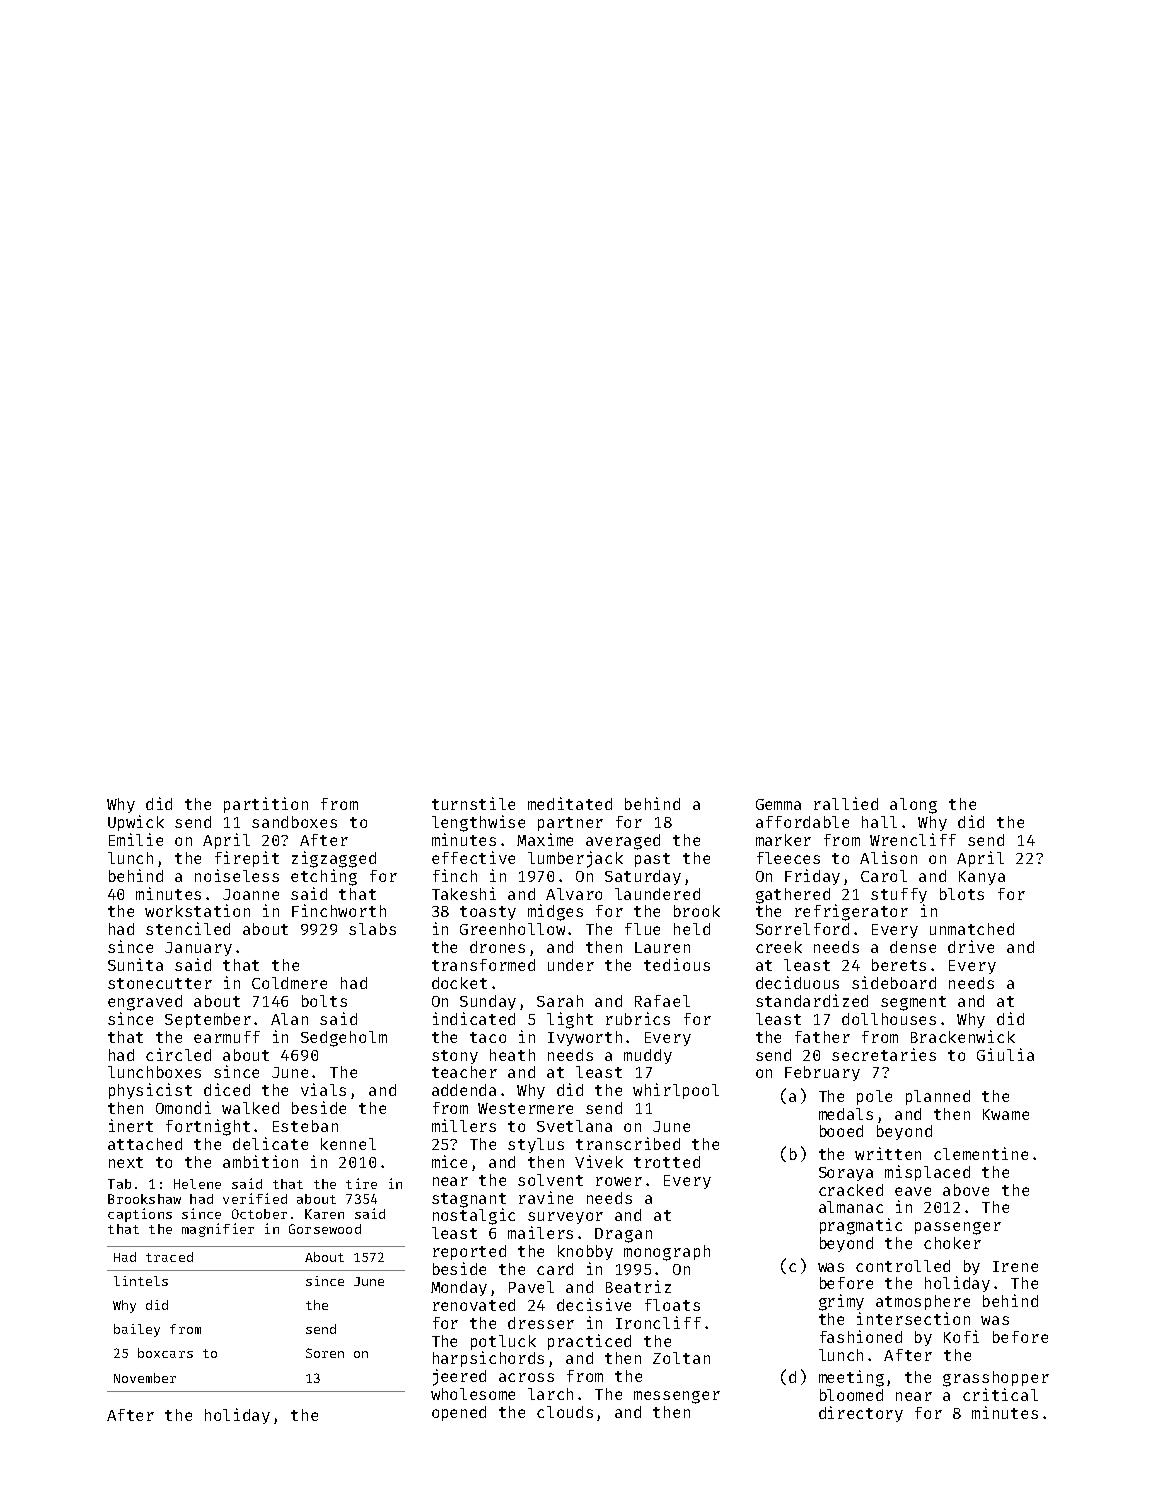 The height and width of the document is (1501, 1160). I want to click on standardized, so click(812, 1000).
